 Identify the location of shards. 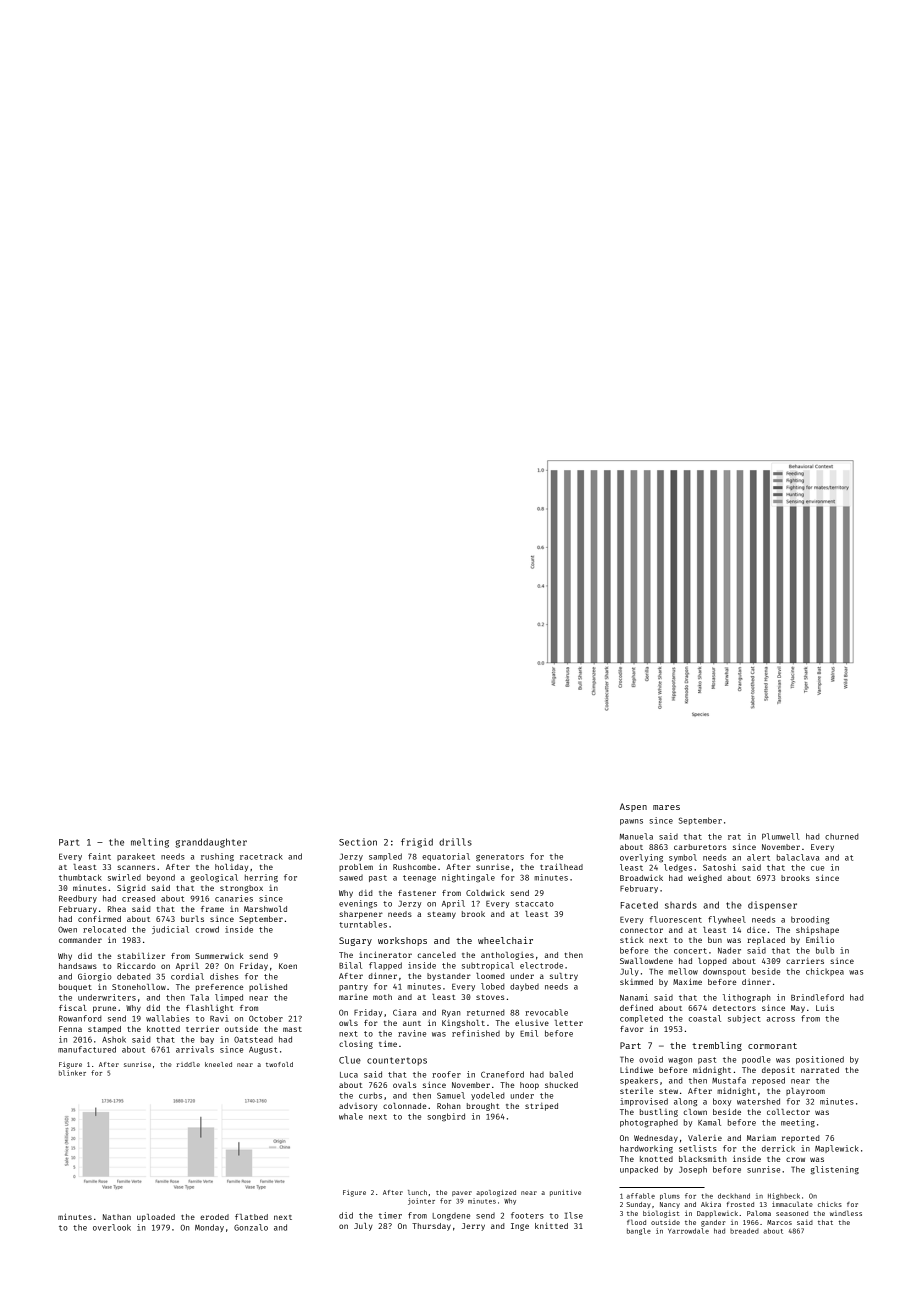
(681, 905).
